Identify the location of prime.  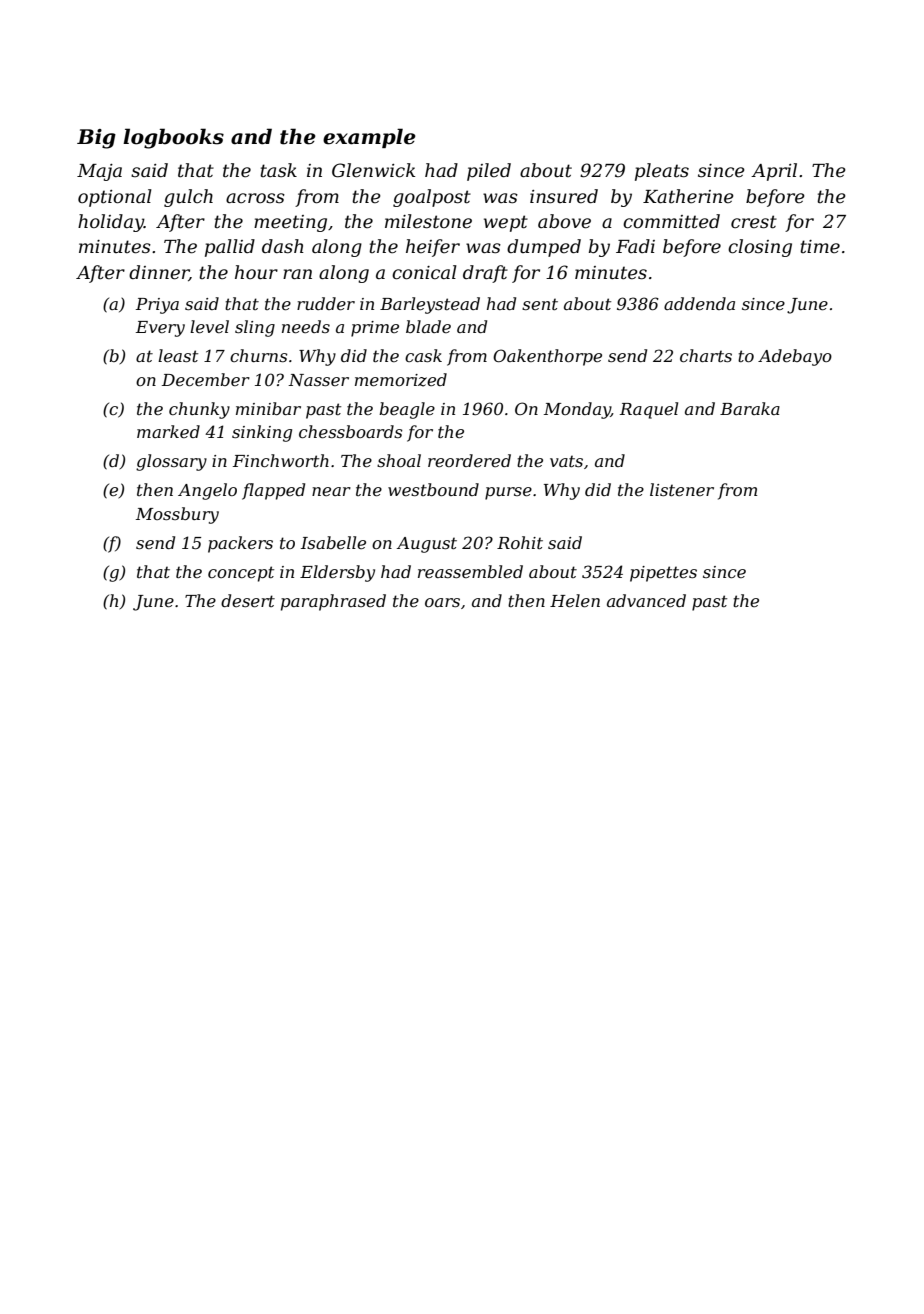
(375, 329).
